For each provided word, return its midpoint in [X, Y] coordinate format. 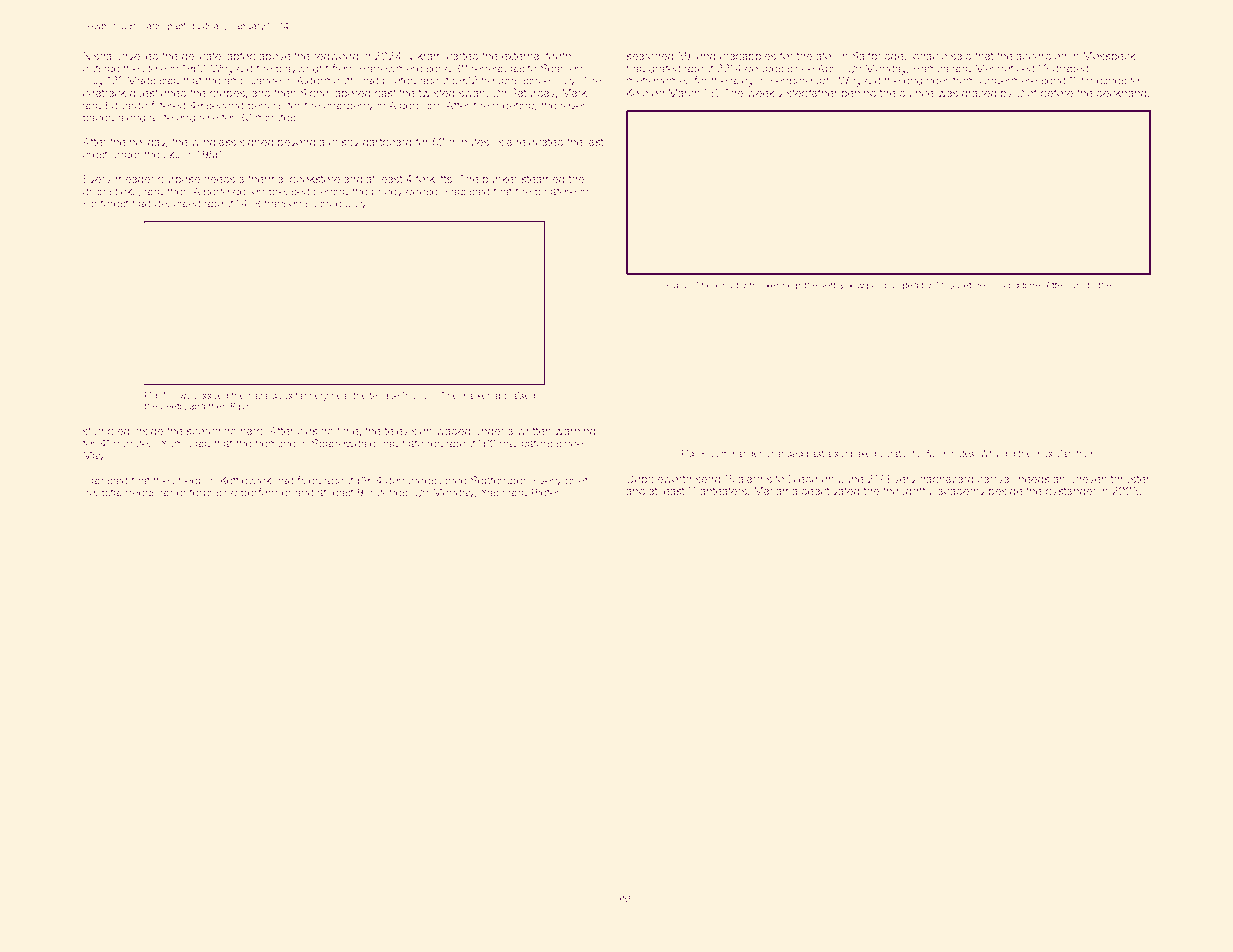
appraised [514, 396]
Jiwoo [184, 395]
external [521, 56]
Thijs [944, 285]
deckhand [1121, 93]
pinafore [555, 192]
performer [266, 493]
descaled [177, 204]
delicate [201, 56]
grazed [979, 94]
